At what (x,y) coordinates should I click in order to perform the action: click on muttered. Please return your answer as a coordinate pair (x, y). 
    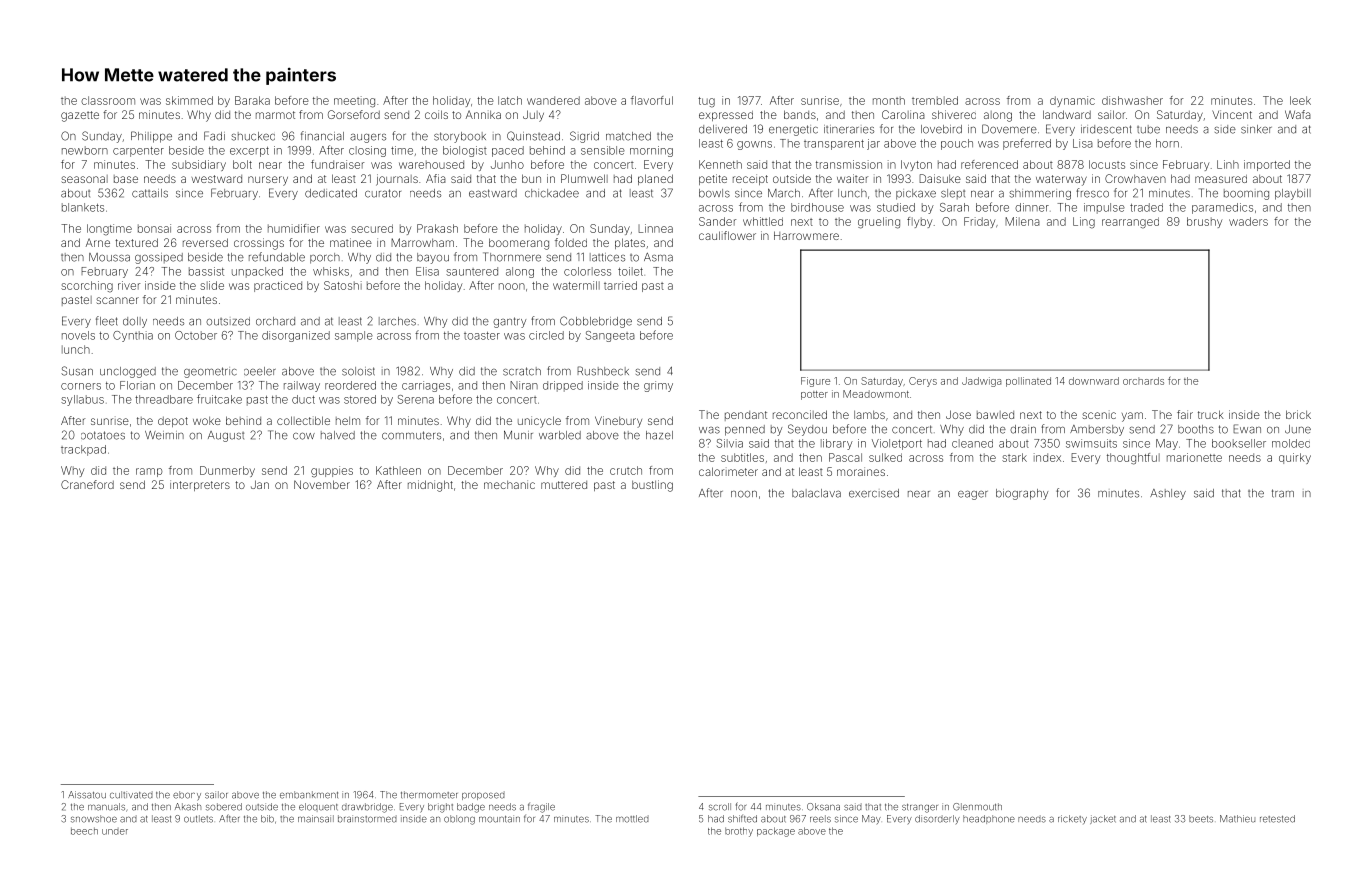
    Looking at the image, I should click on (564, 485).
